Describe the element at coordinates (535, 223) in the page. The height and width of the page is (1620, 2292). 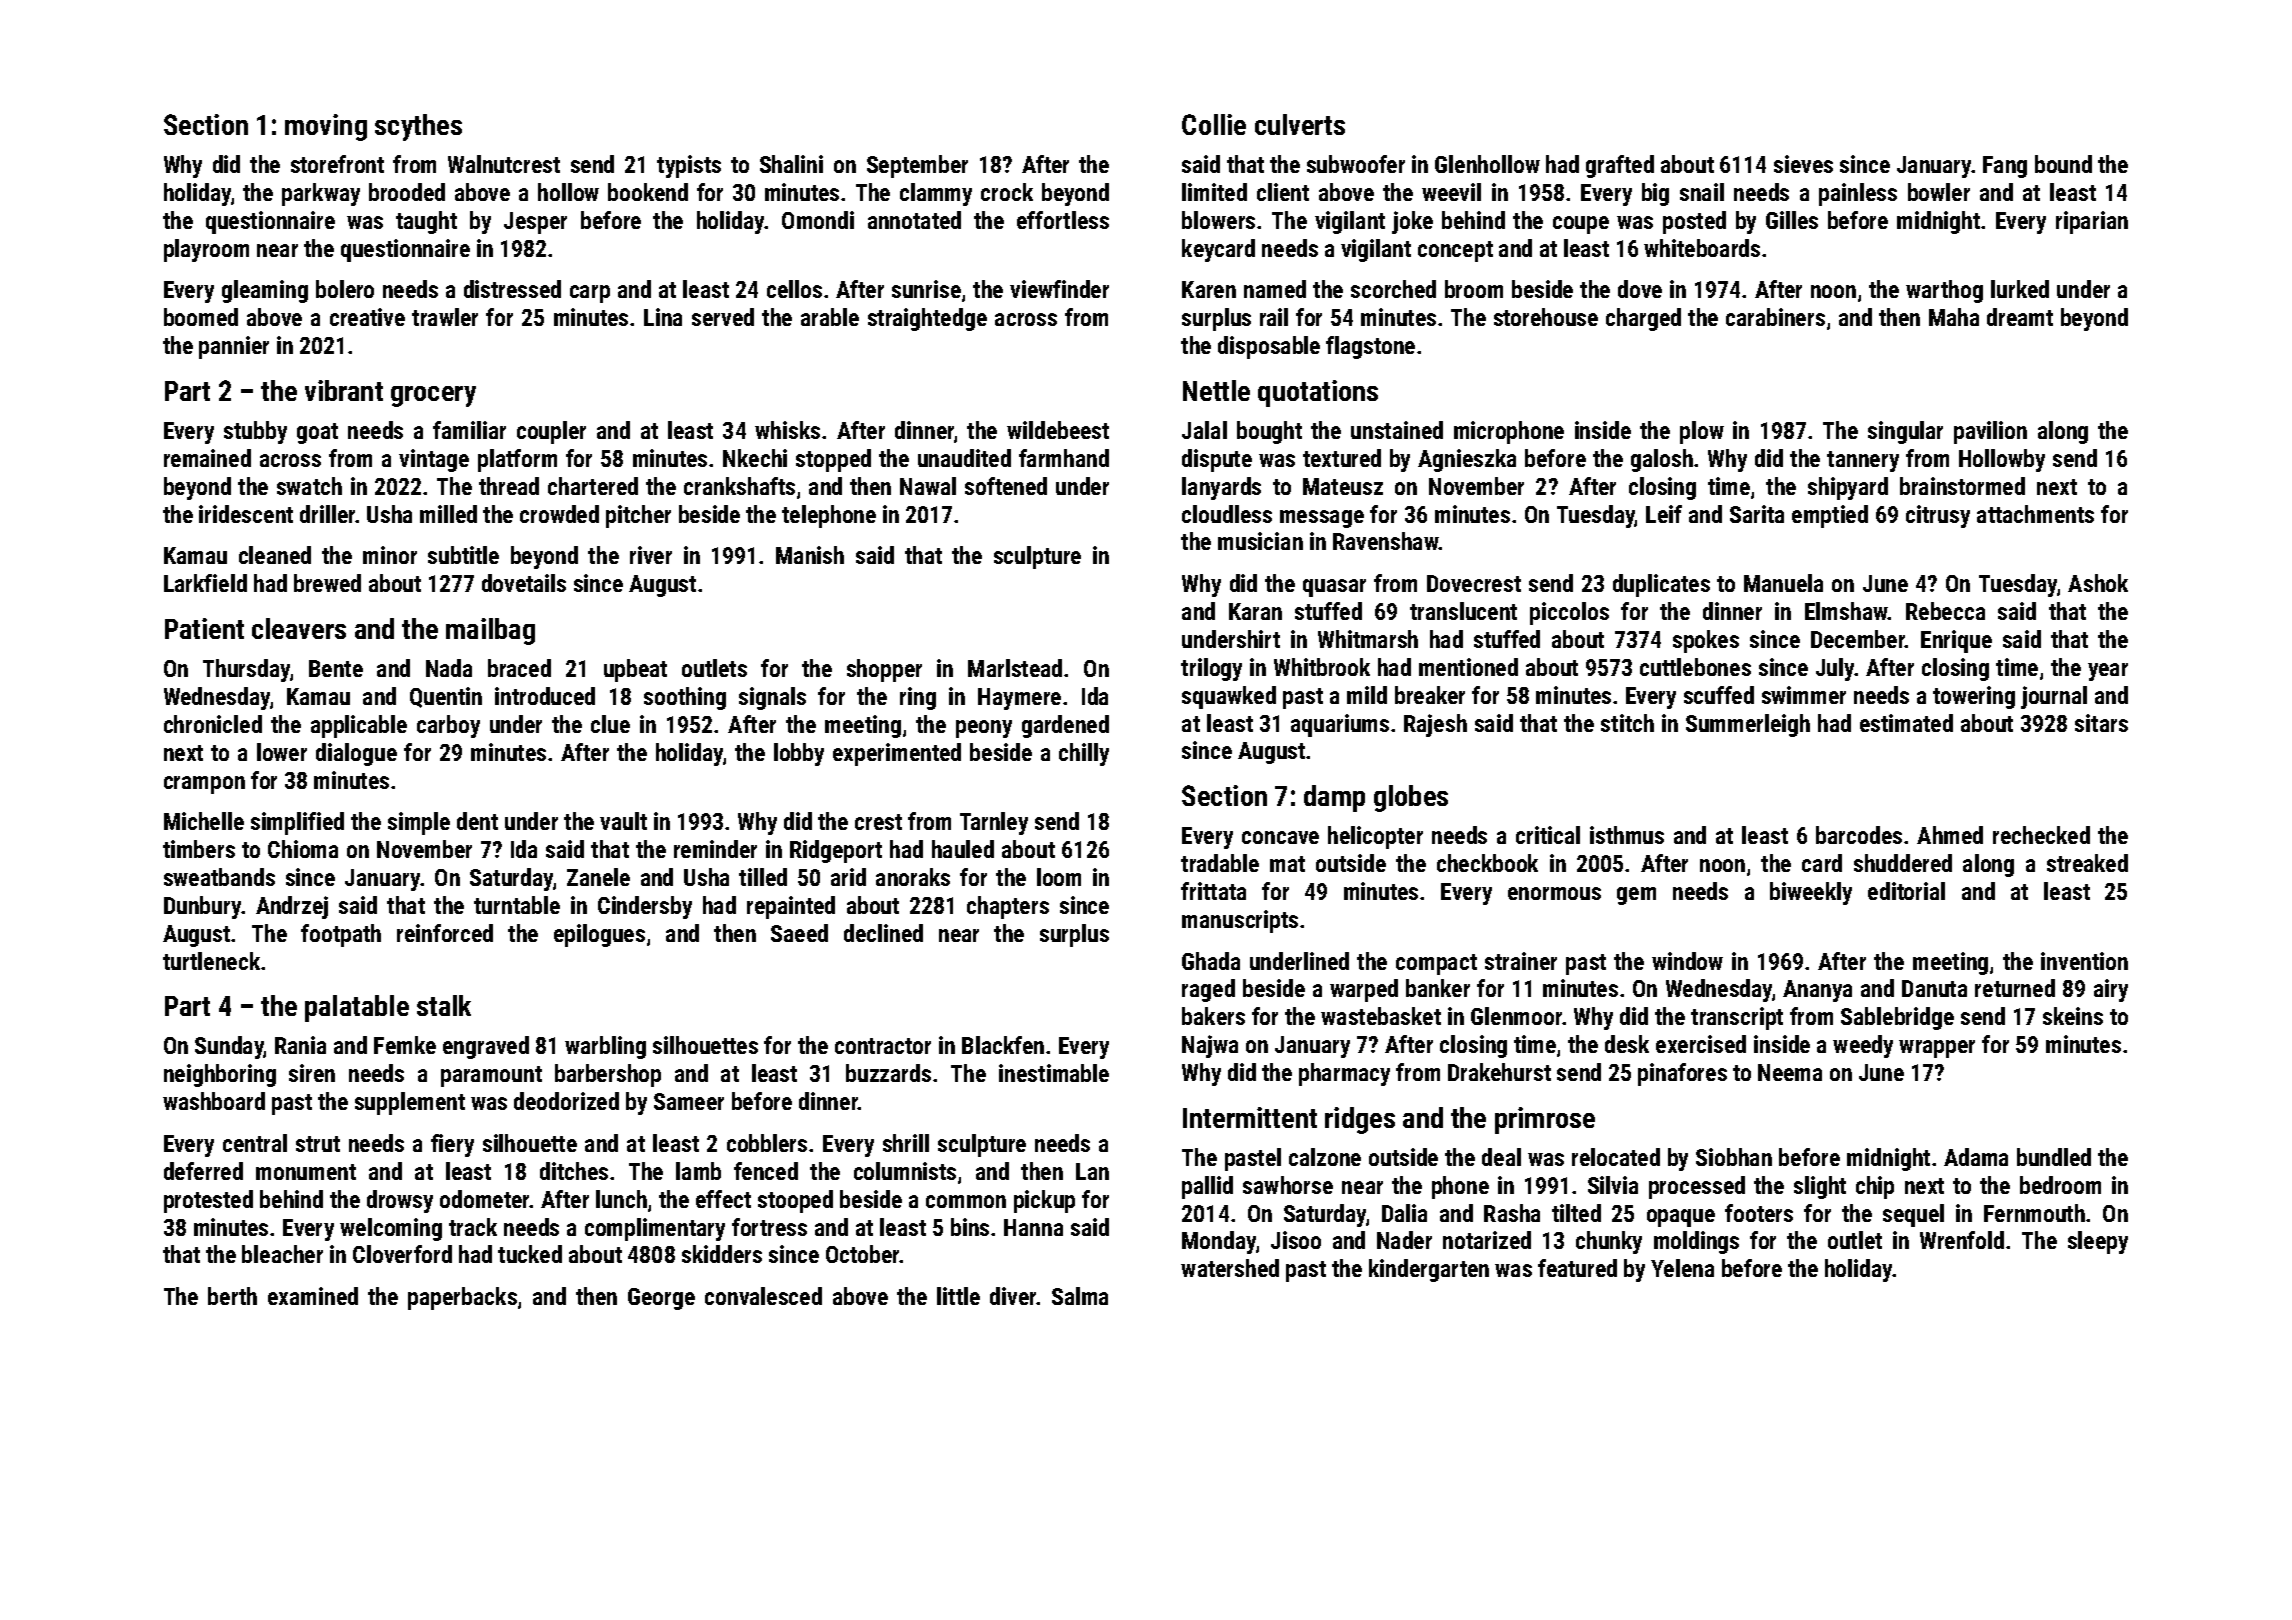
I see `Jesper` at that location.
